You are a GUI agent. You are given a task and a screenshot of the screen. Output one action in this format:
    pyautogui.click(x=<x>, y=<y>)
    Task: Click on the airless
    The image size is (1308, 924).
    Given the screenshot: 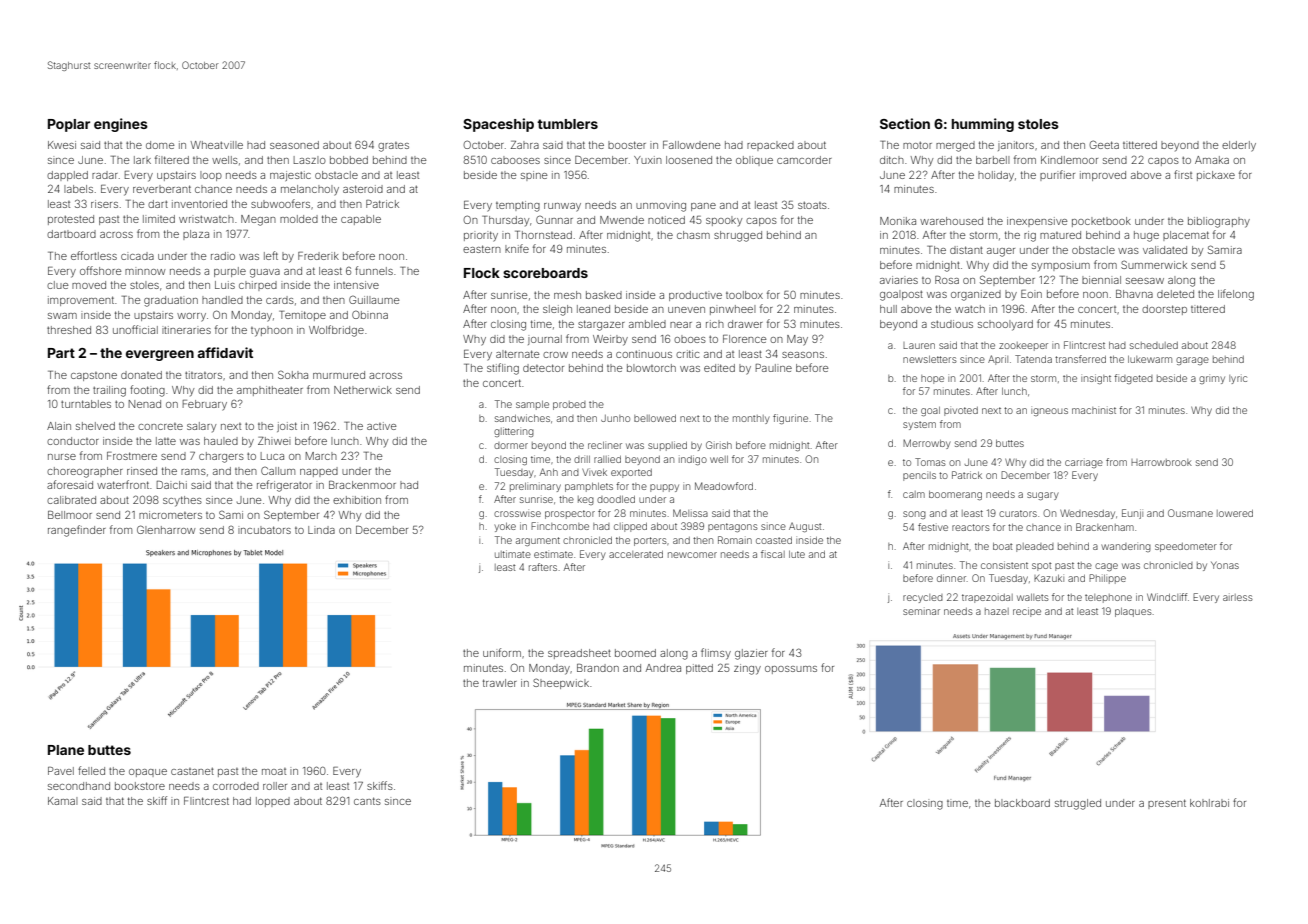 What is the action you would take?
    pyautogui.click(x=1238, y=597)
